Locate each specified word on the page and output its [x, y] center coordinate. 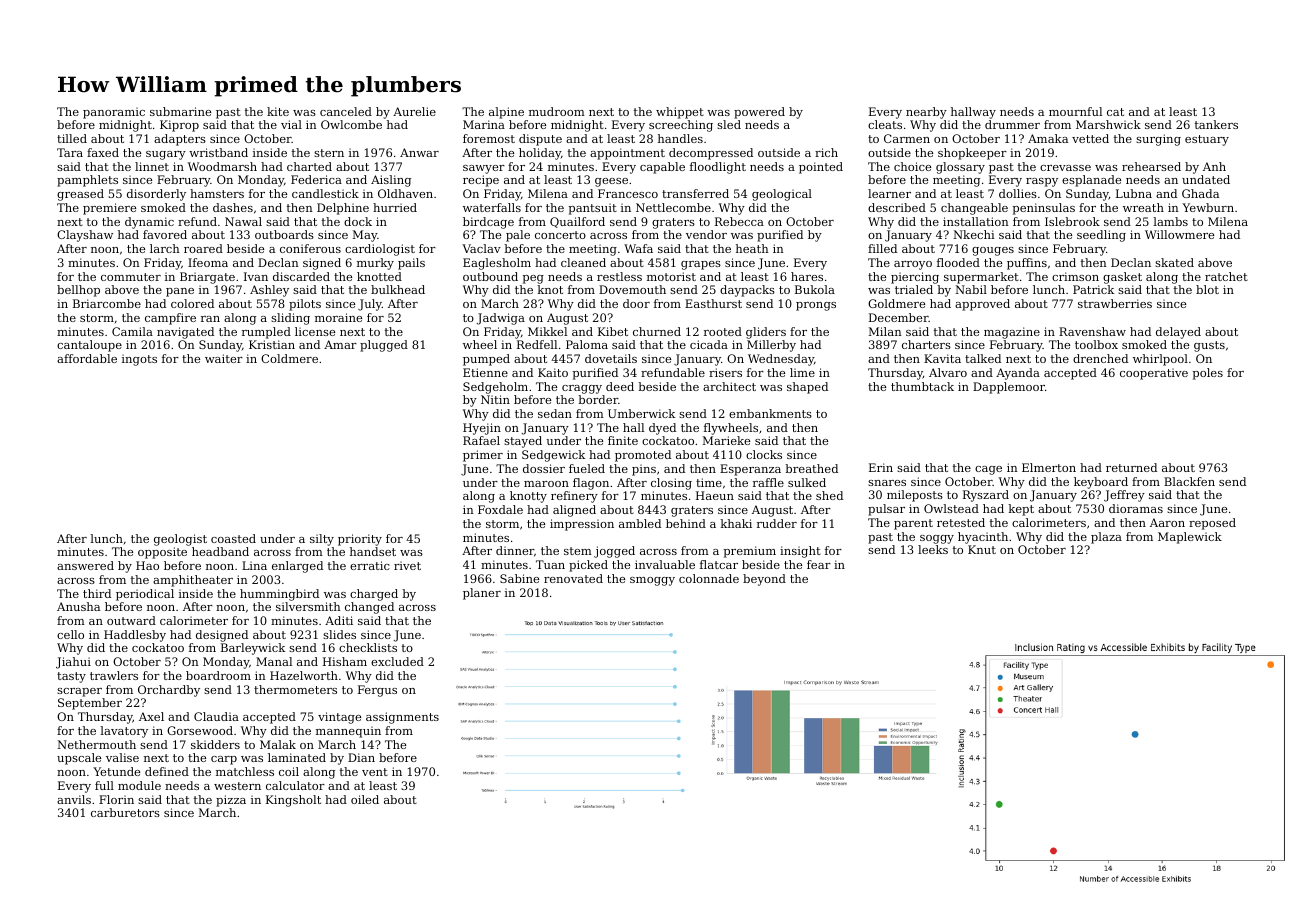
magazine [1012, 333]
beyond [764, 580]
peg [533, 279]
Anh [1214, 166]
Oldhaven [405, 193]
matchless [245, 771]
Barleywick [253, 649]
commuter [131, 277]
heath [752, 248]
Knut [982, 549]
